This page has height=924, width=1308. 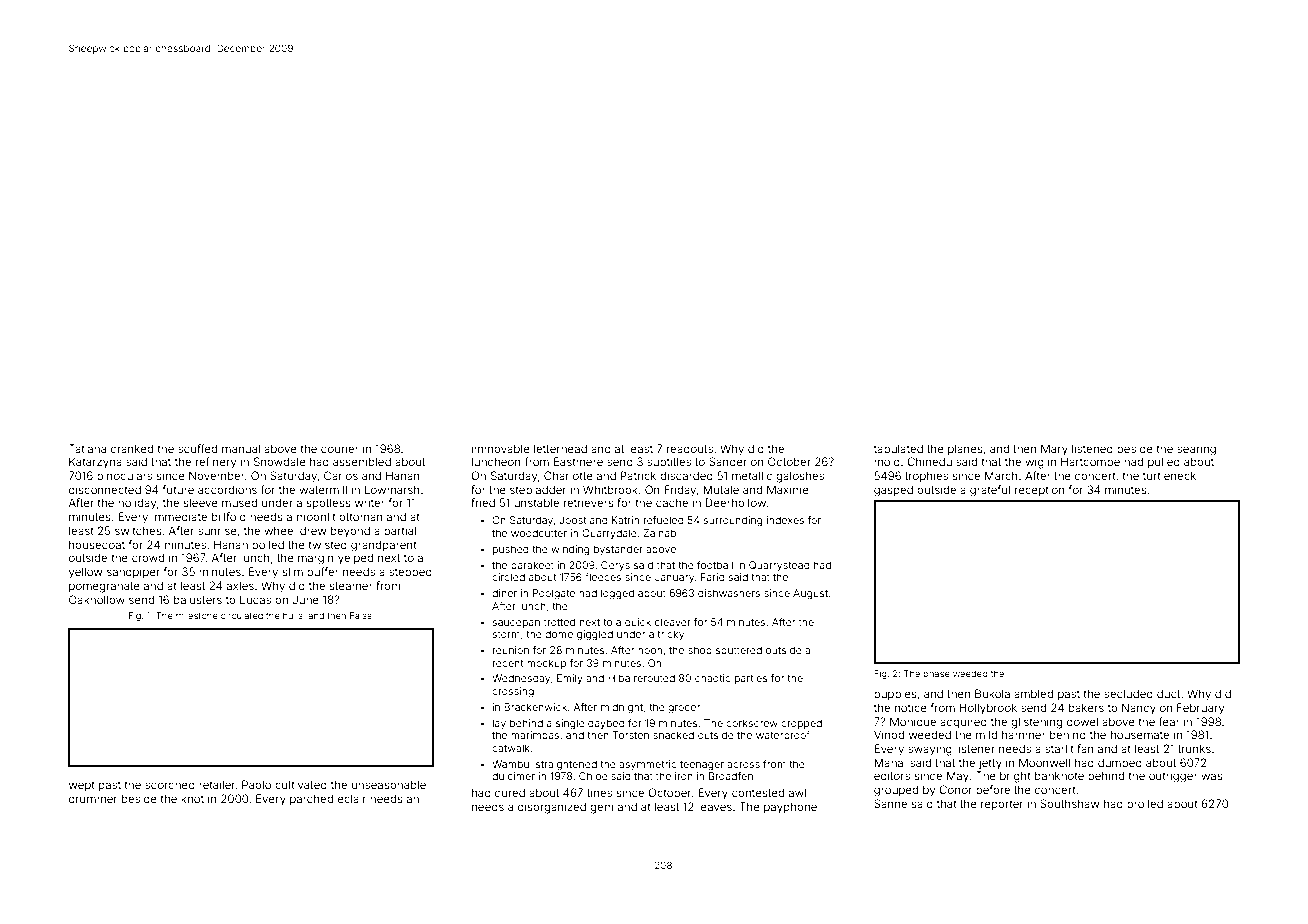 I want to click on marimbas, so click(x=535, y=735).
